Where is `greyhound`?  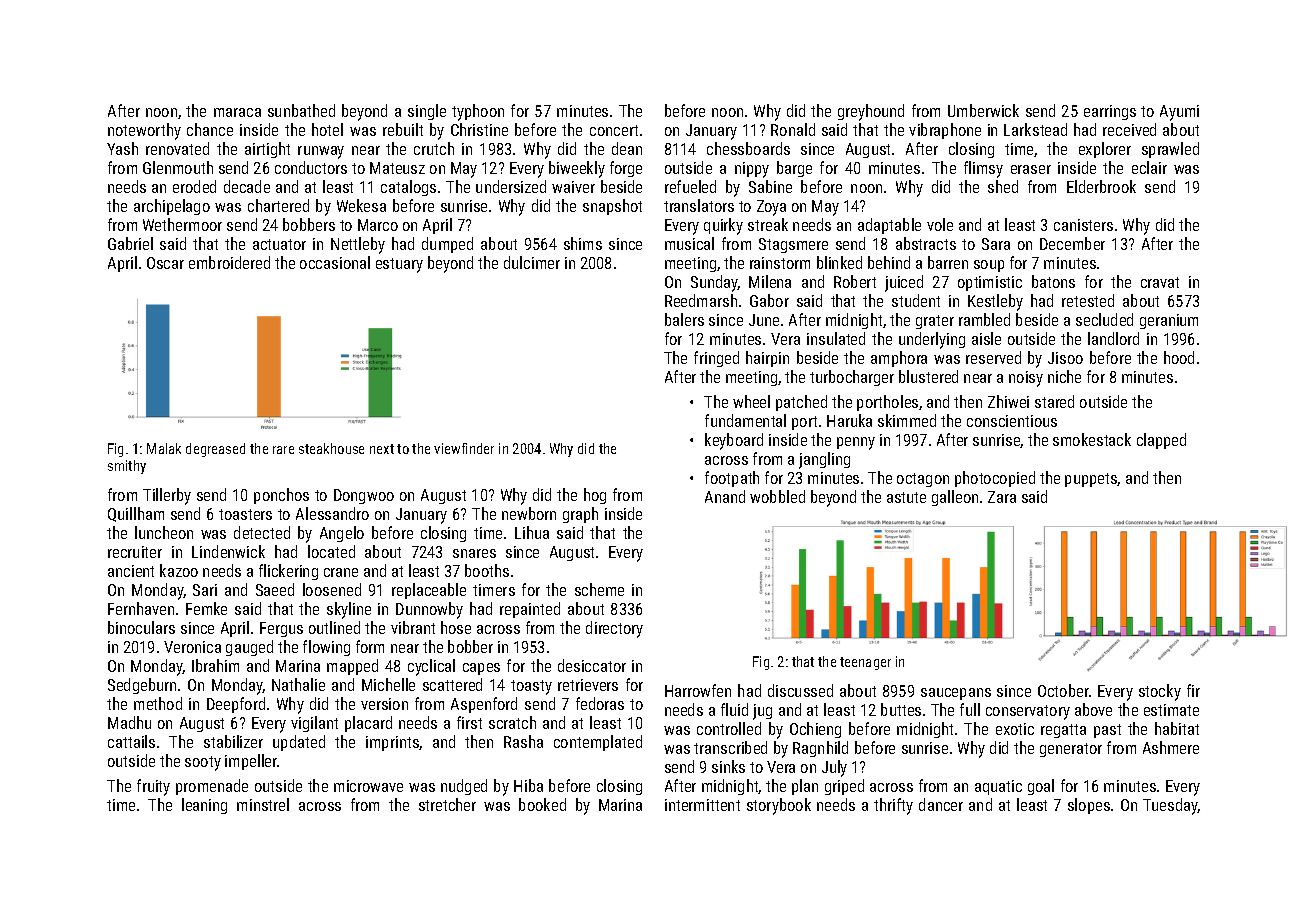
greyhound is located at coordinates (871, 112).
